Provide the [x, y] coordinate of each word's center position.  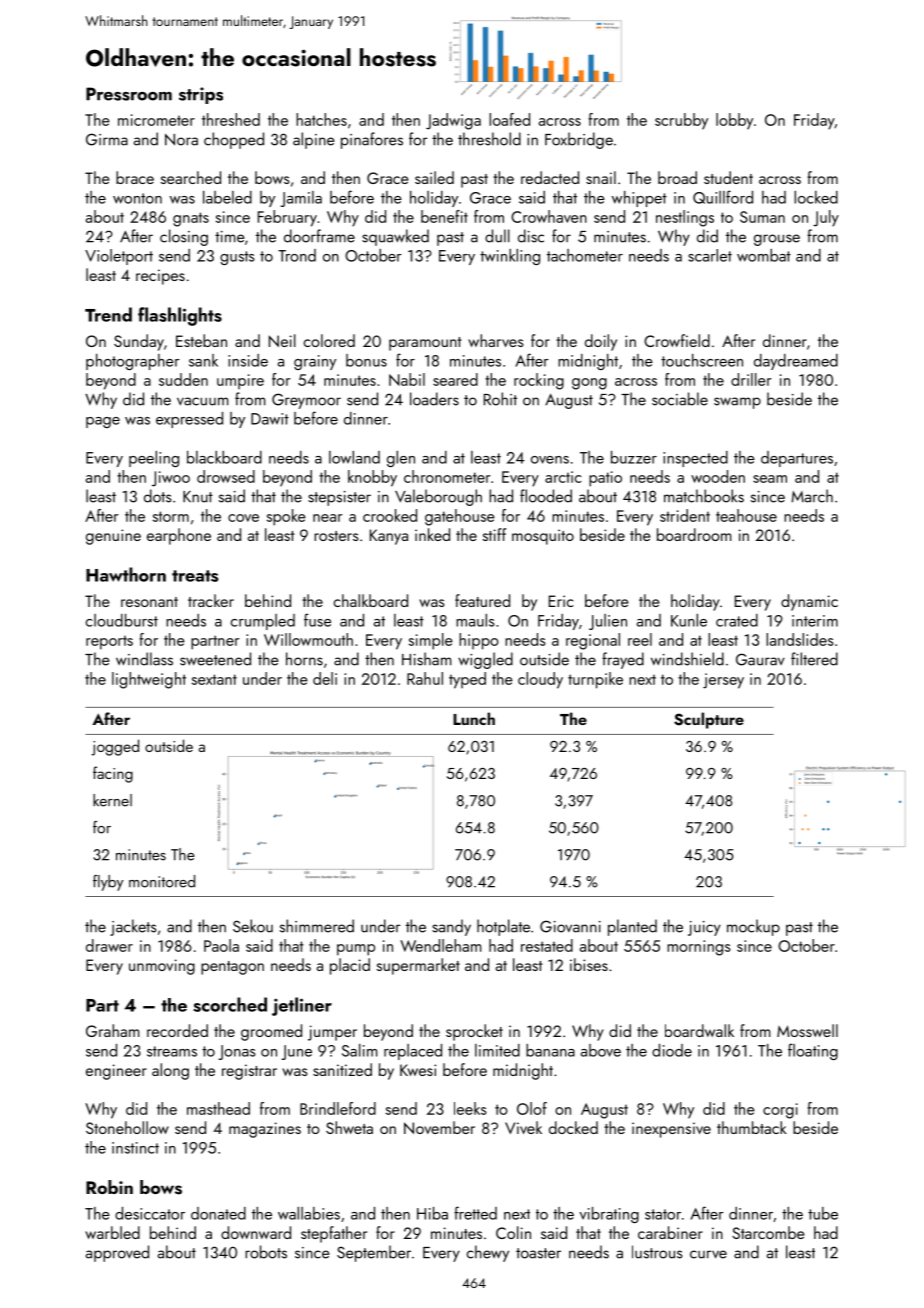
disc [531, 236]
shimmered [317, 926]
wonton [137, 198]
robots [266, 1252]
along [170, 1071]
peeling [154, 459]
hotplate [503, 927]
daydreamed [796, 362]
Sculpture [709, 720]
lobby [734, 121]
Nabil [407, 379]
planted [632, 927]
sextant [214, 679]
